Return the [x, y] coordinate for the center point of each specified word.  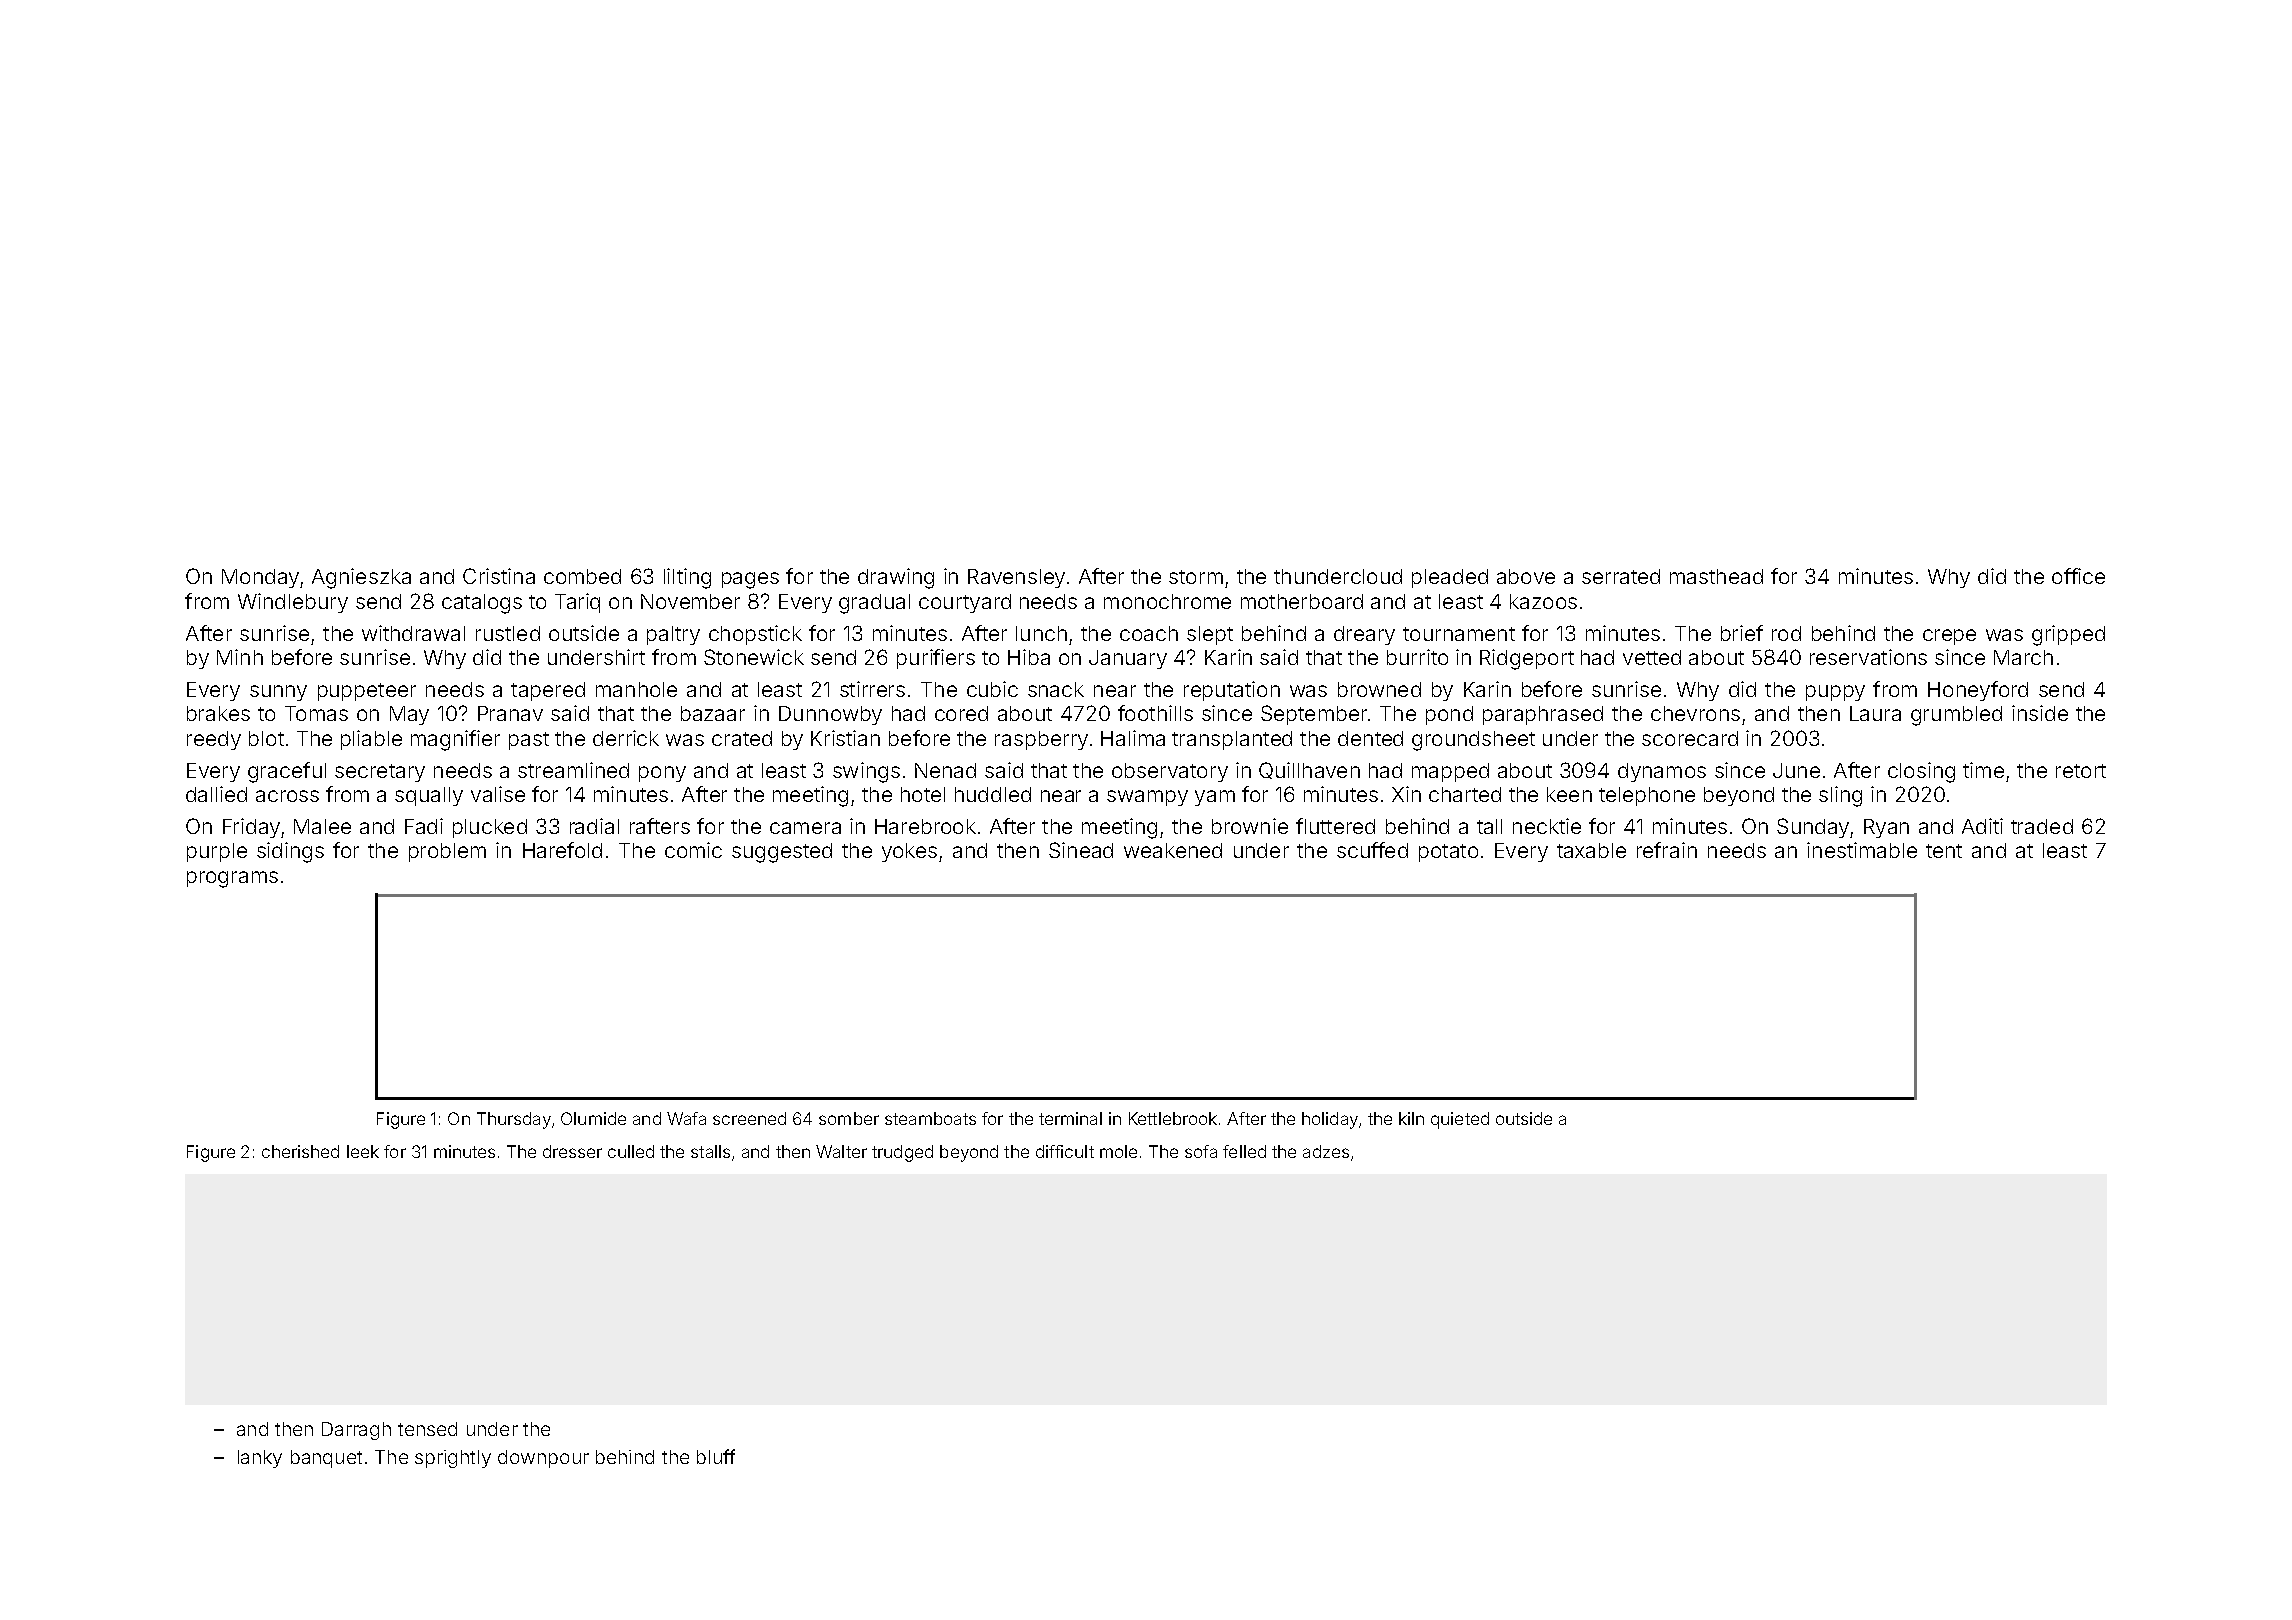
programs [232, 879]
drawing [896, 578]
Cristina [499, 576]
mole [1118, 1151]
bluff [716, 1456]
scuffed [1372, 850]
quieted [1460, 1120]
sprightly [453, 1459]
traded [2042, 826]
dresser [572, 1151]
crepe [1949, 637]
